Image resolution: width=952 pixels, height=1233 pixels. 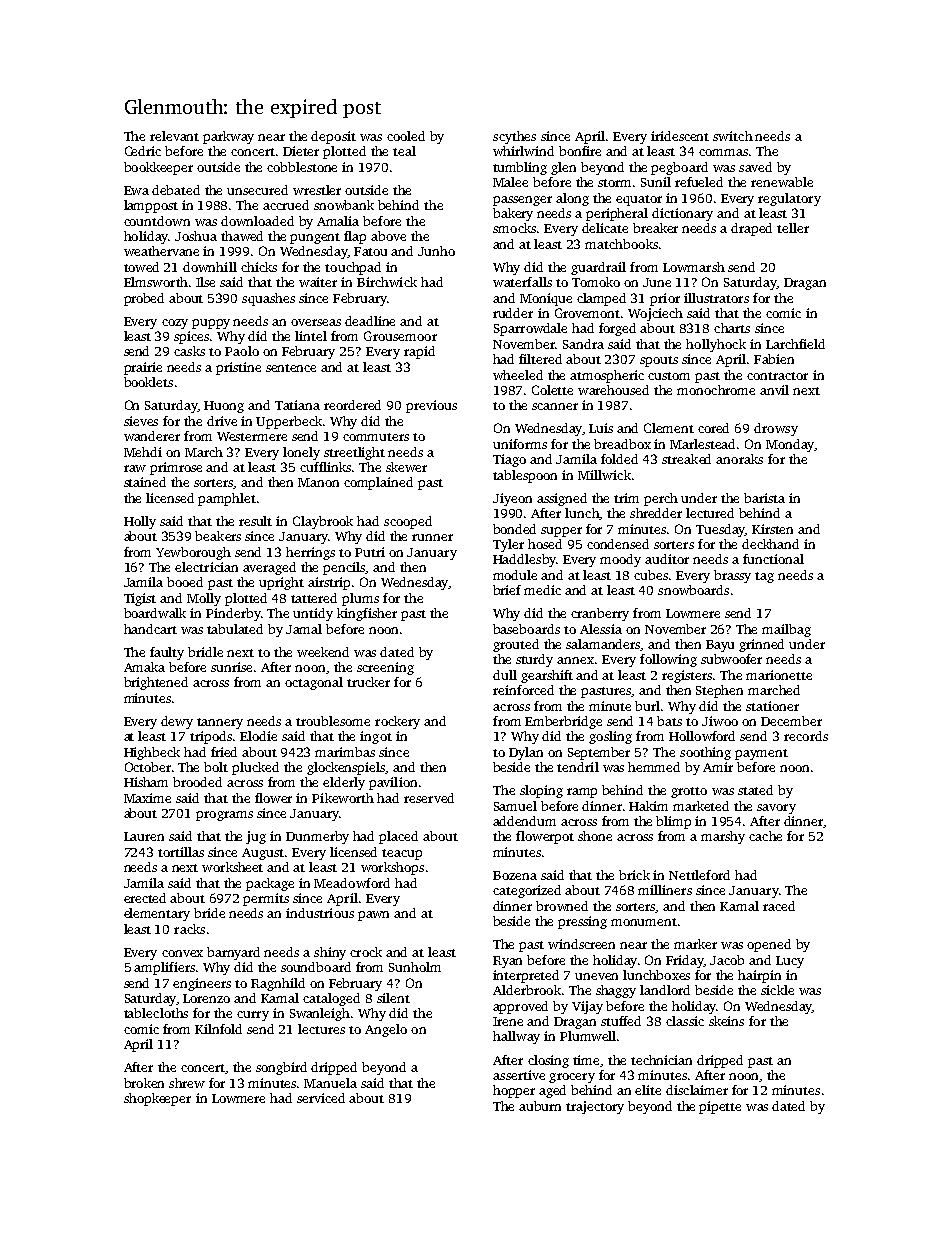 What do you see at coordinates (514, 1091) in the screenshot?
I see `hopper` at bounding box center [514, 1091].
